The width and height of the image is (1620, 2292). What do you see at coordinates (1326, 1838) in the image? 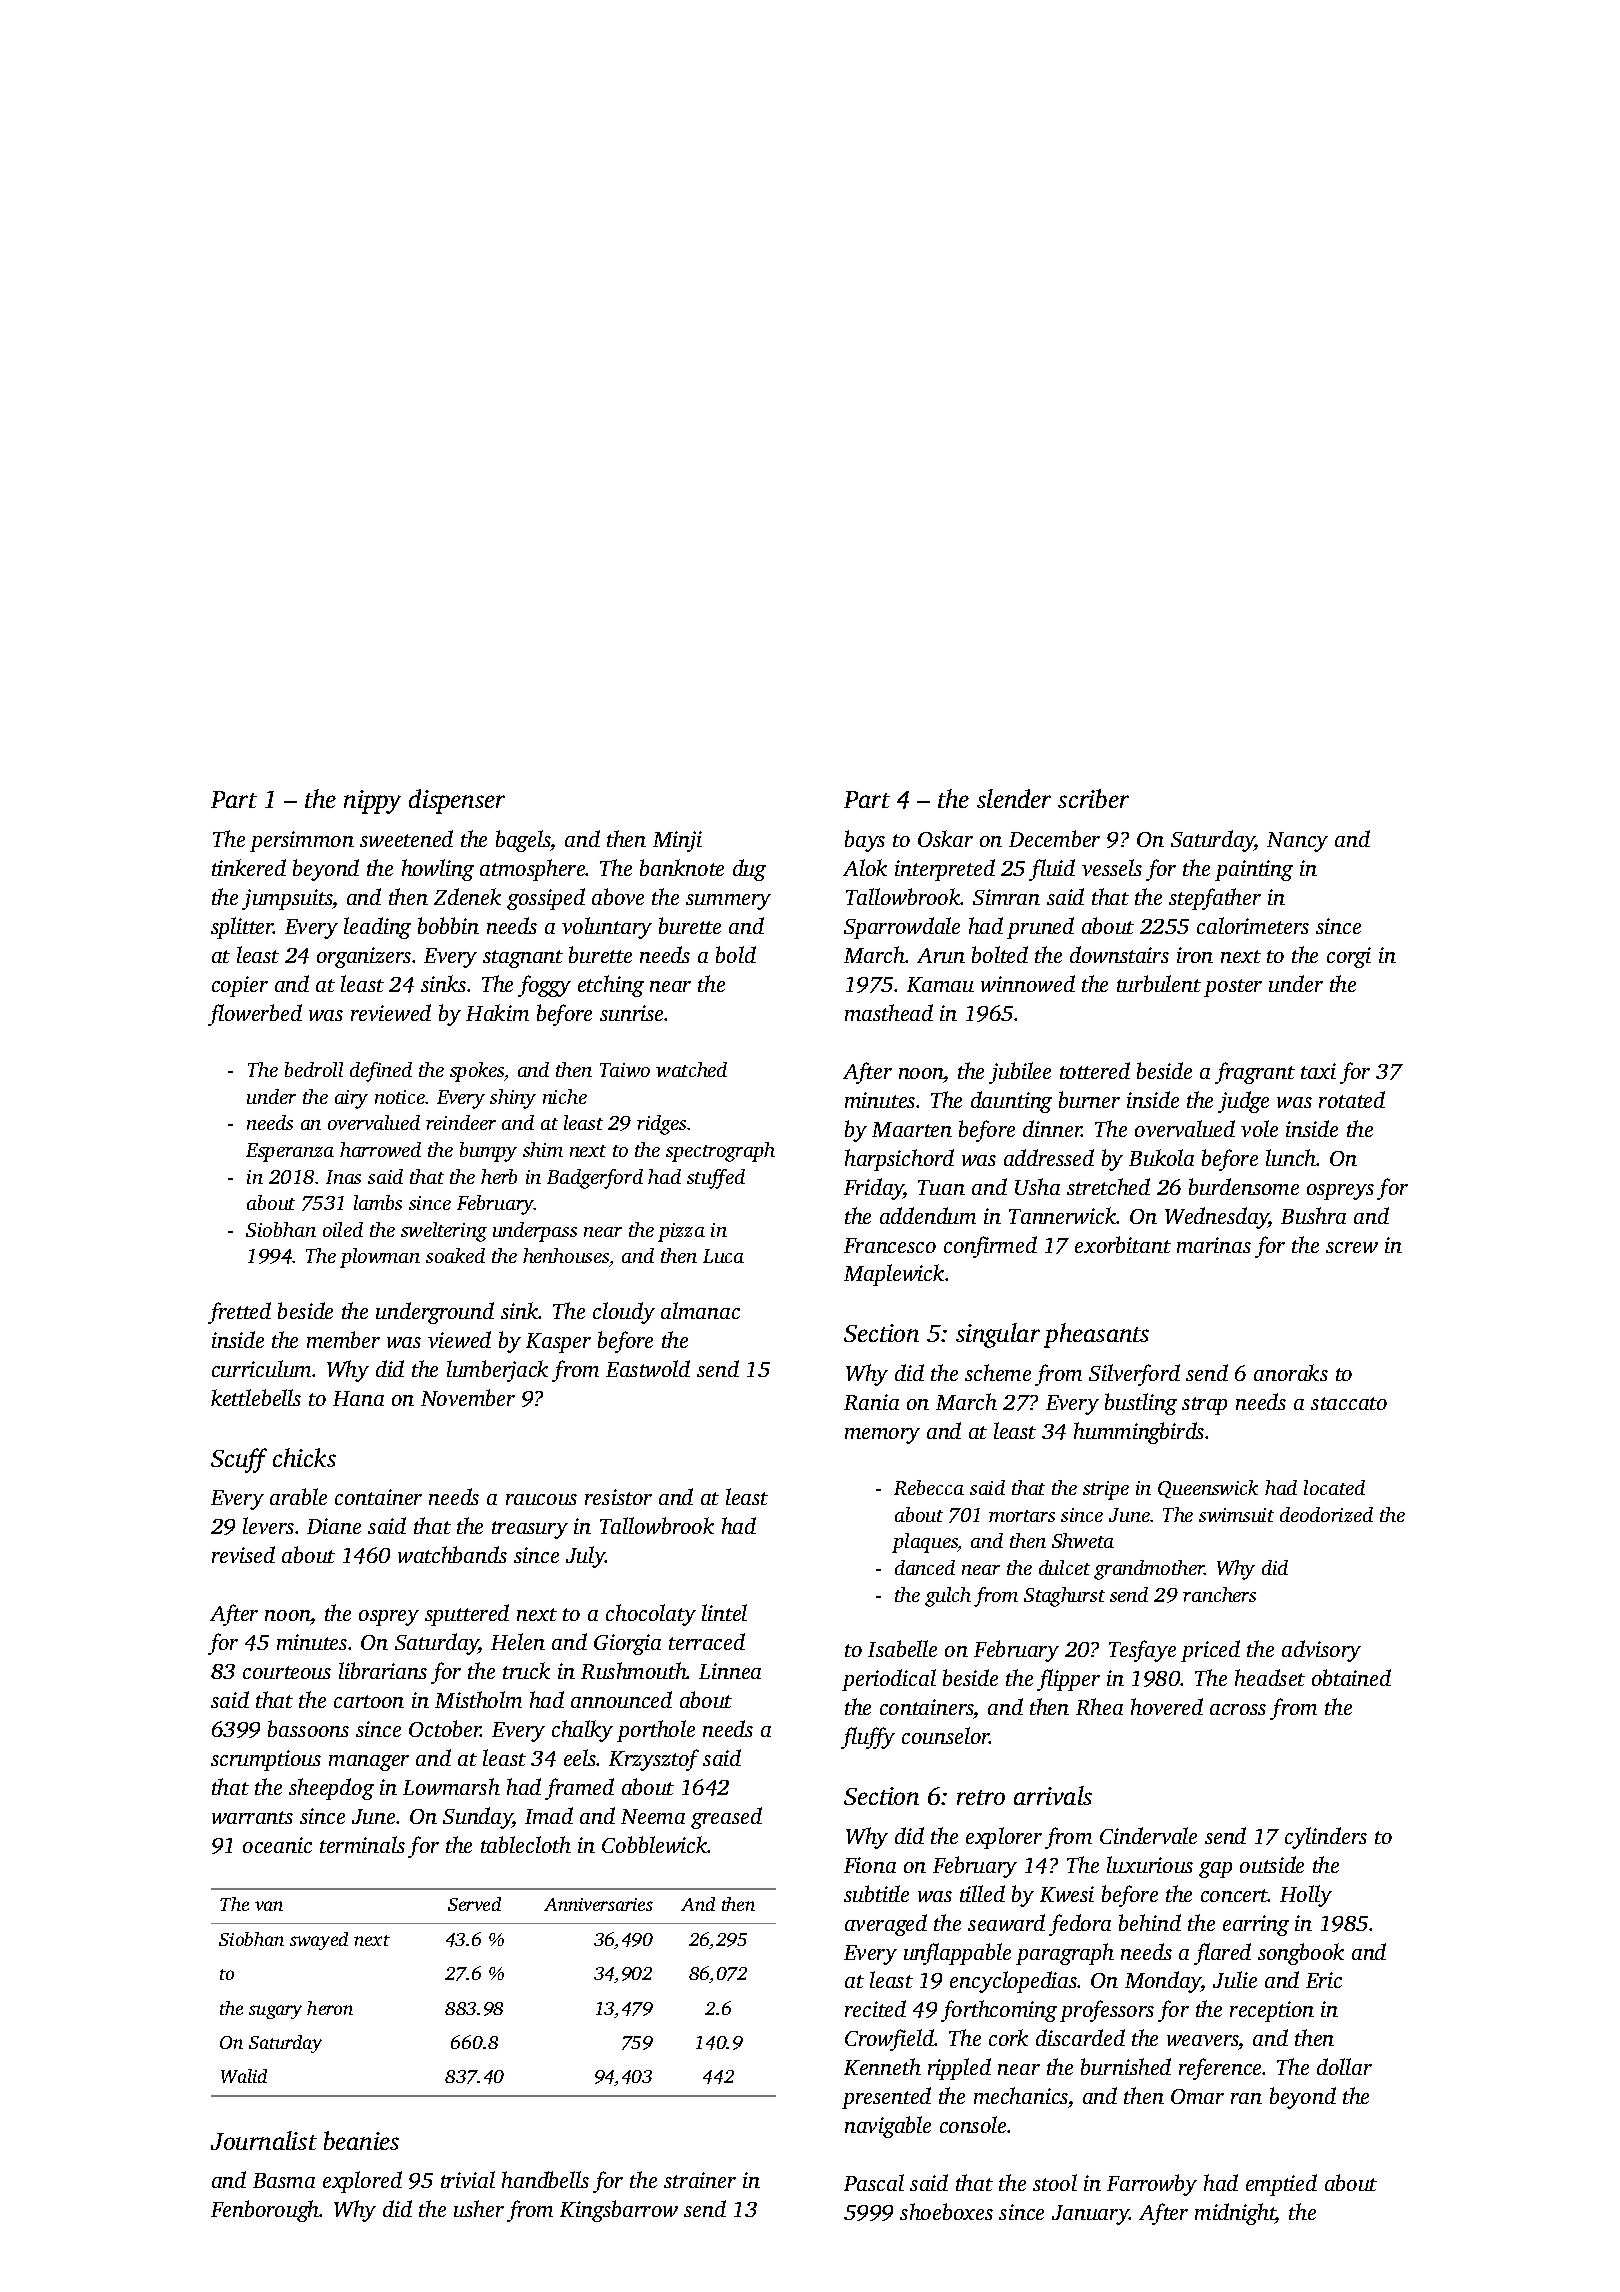
I see `cylinders` at bounding box center [1326, 1838].
